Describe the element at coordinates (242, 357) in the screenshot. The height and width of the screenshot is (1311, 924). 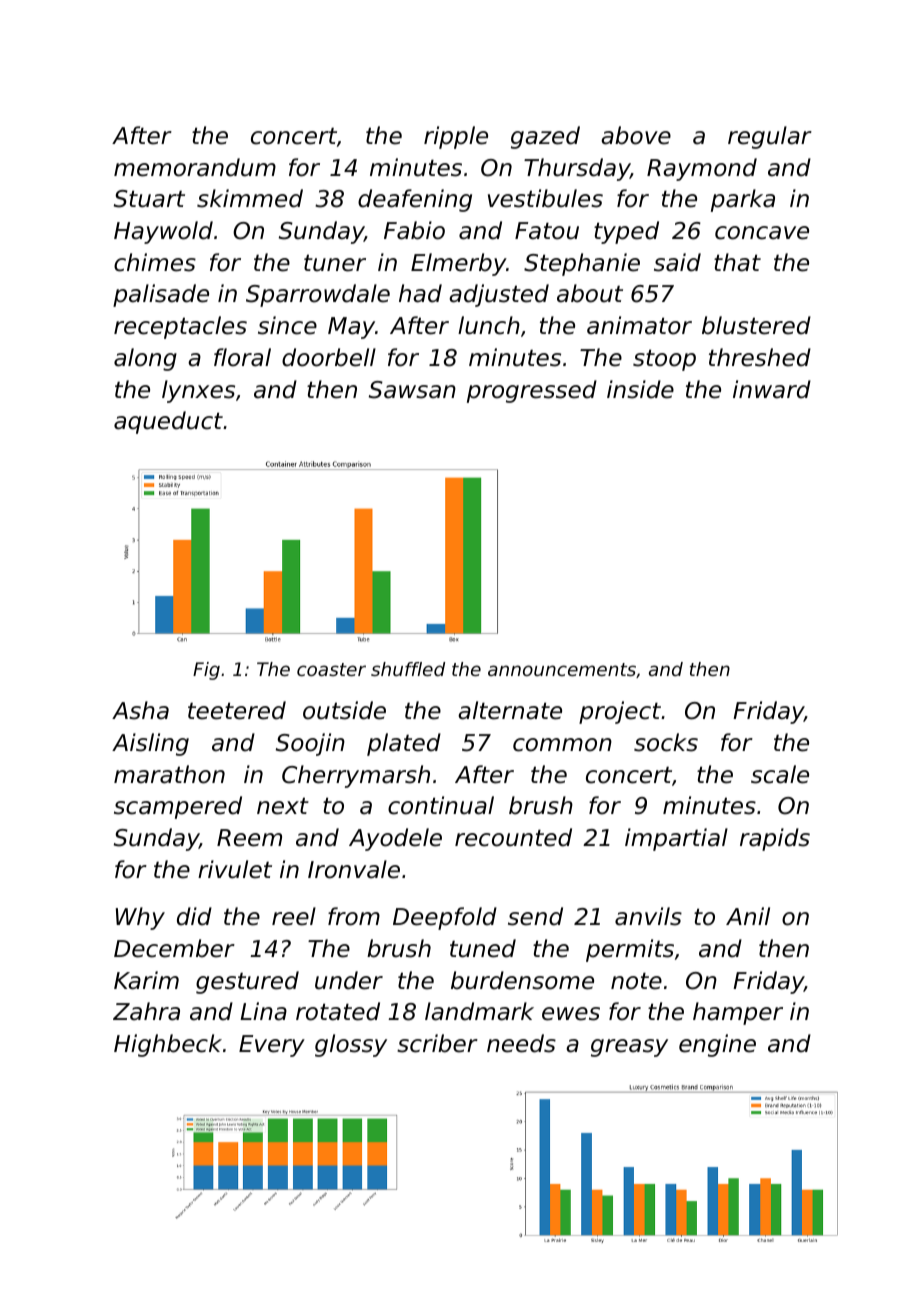
I see `floral` at that location.
